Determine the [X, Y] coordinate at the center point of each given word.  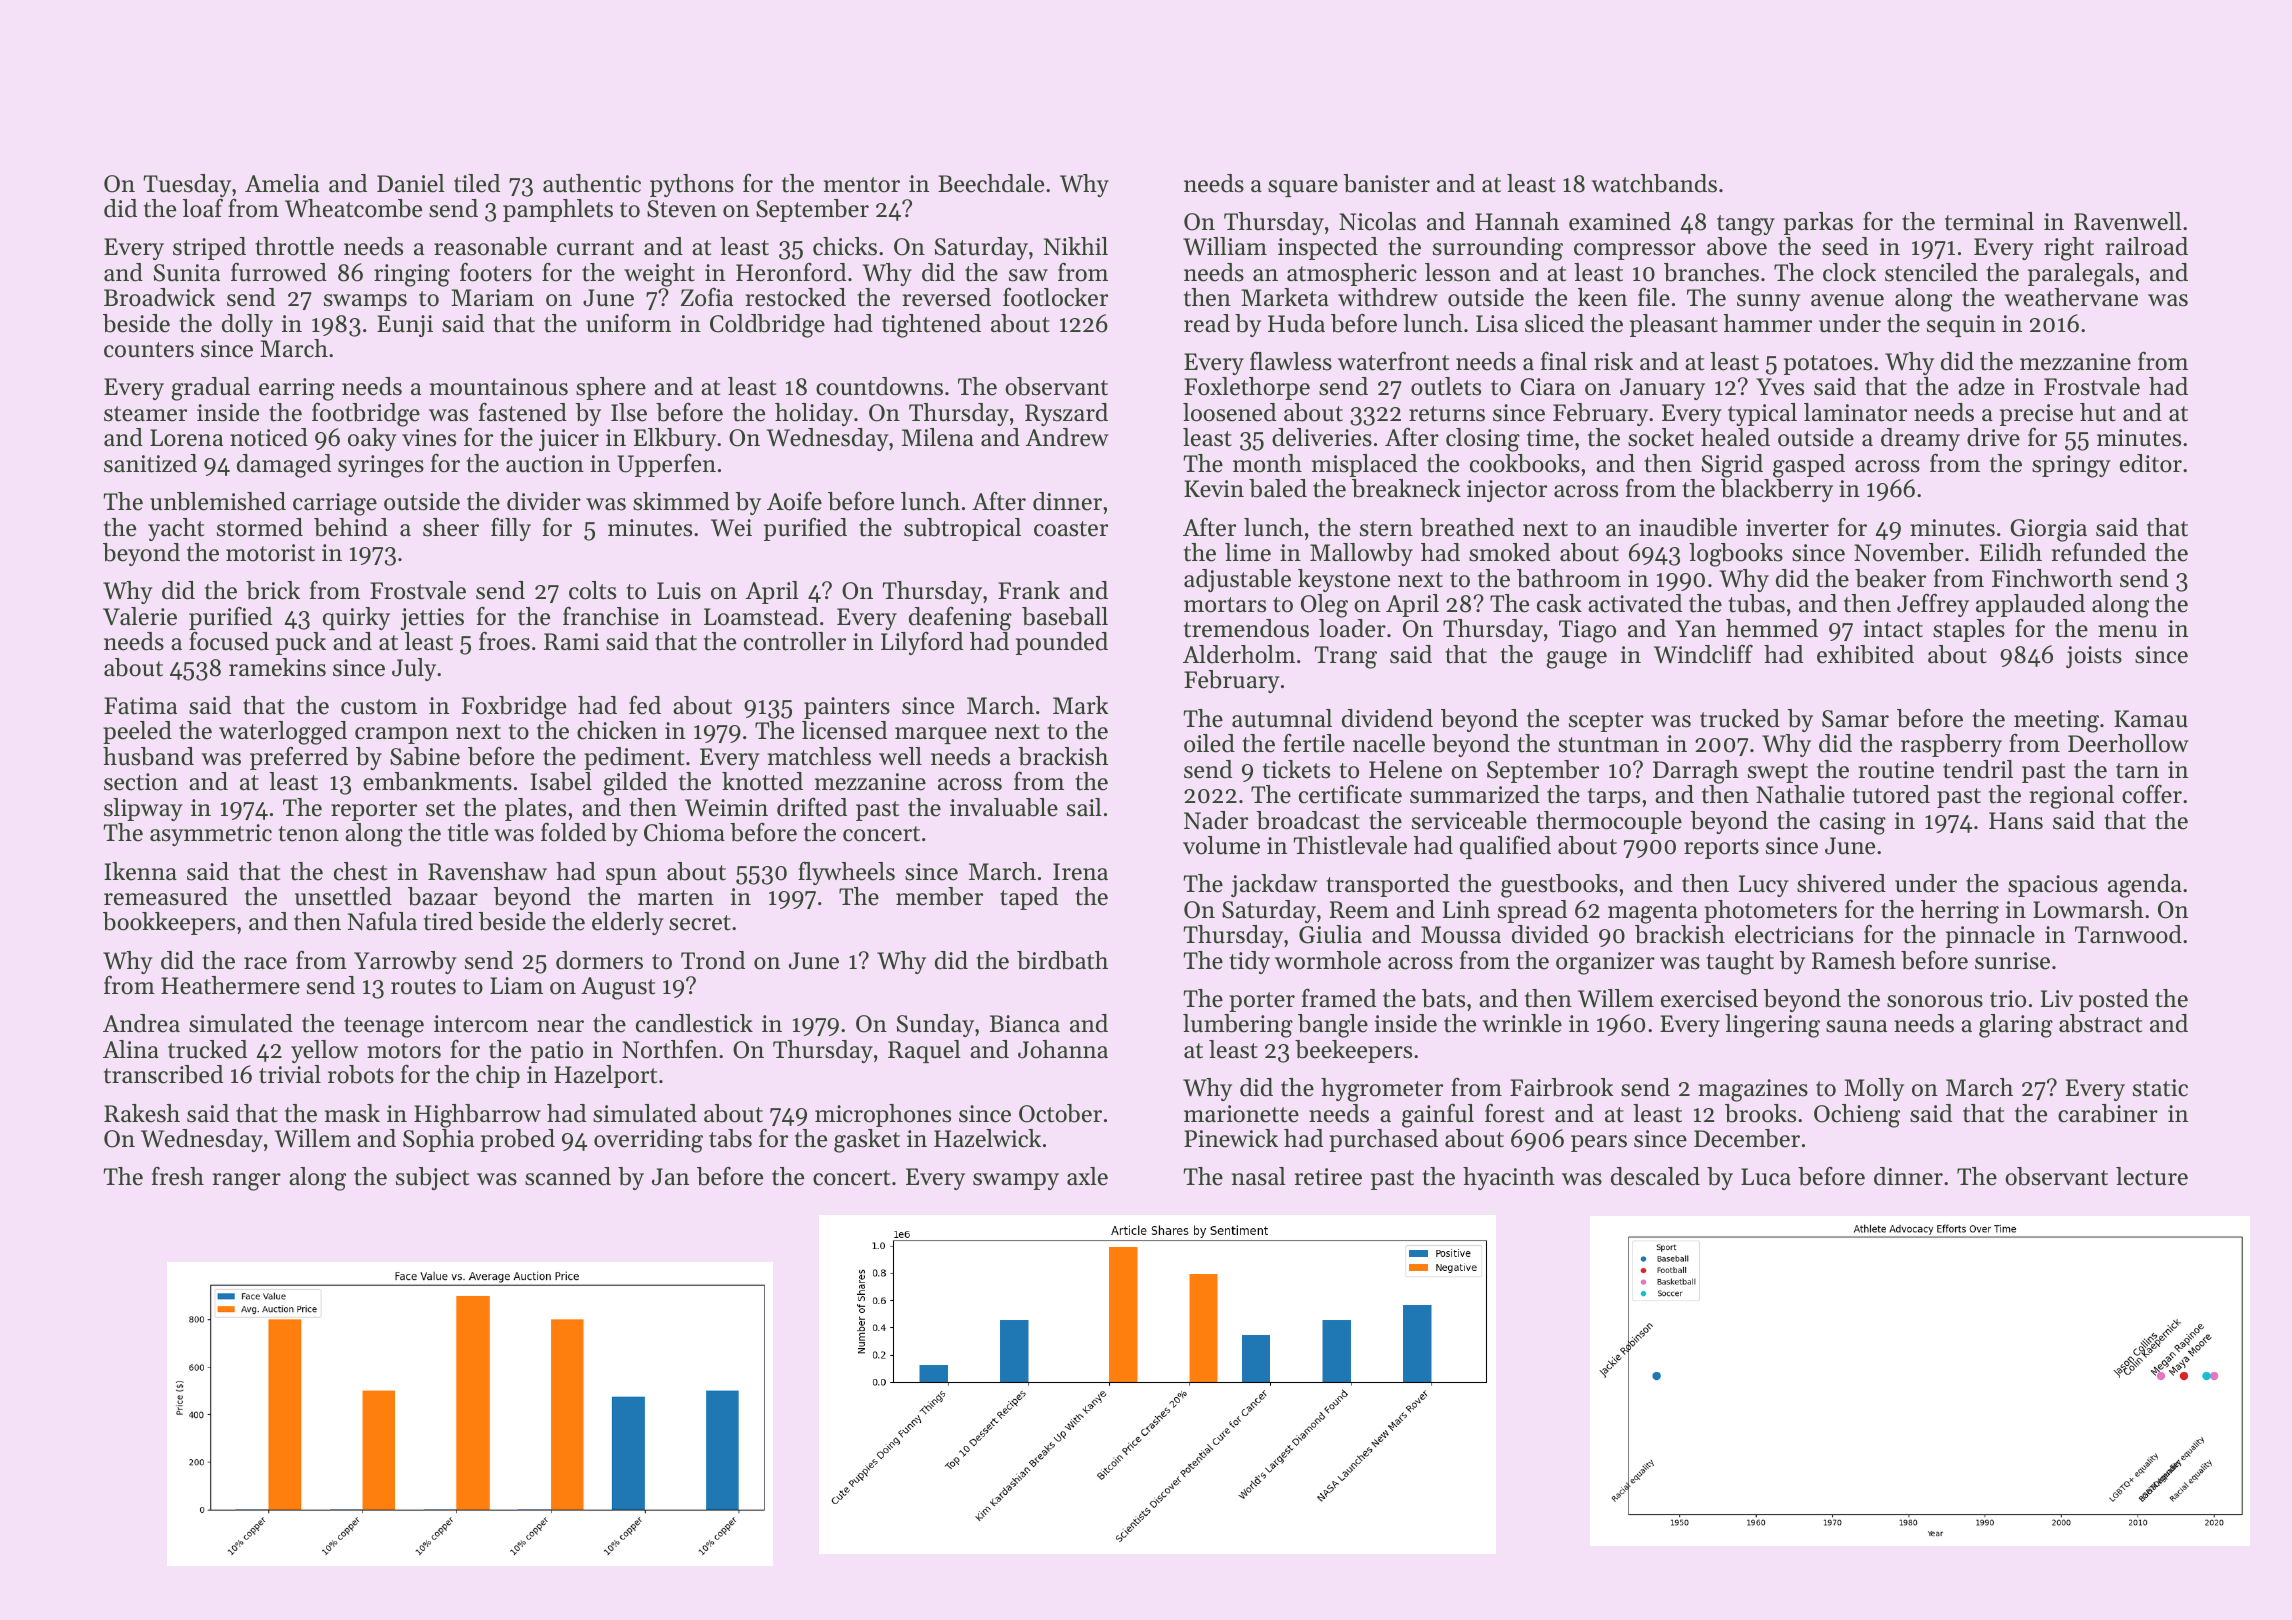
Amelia [282, 183]
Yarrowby [405, 962]
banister [1387, 183]
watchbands [1654, 183]
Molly [1874, 1089]
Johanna [1063, 1049]
